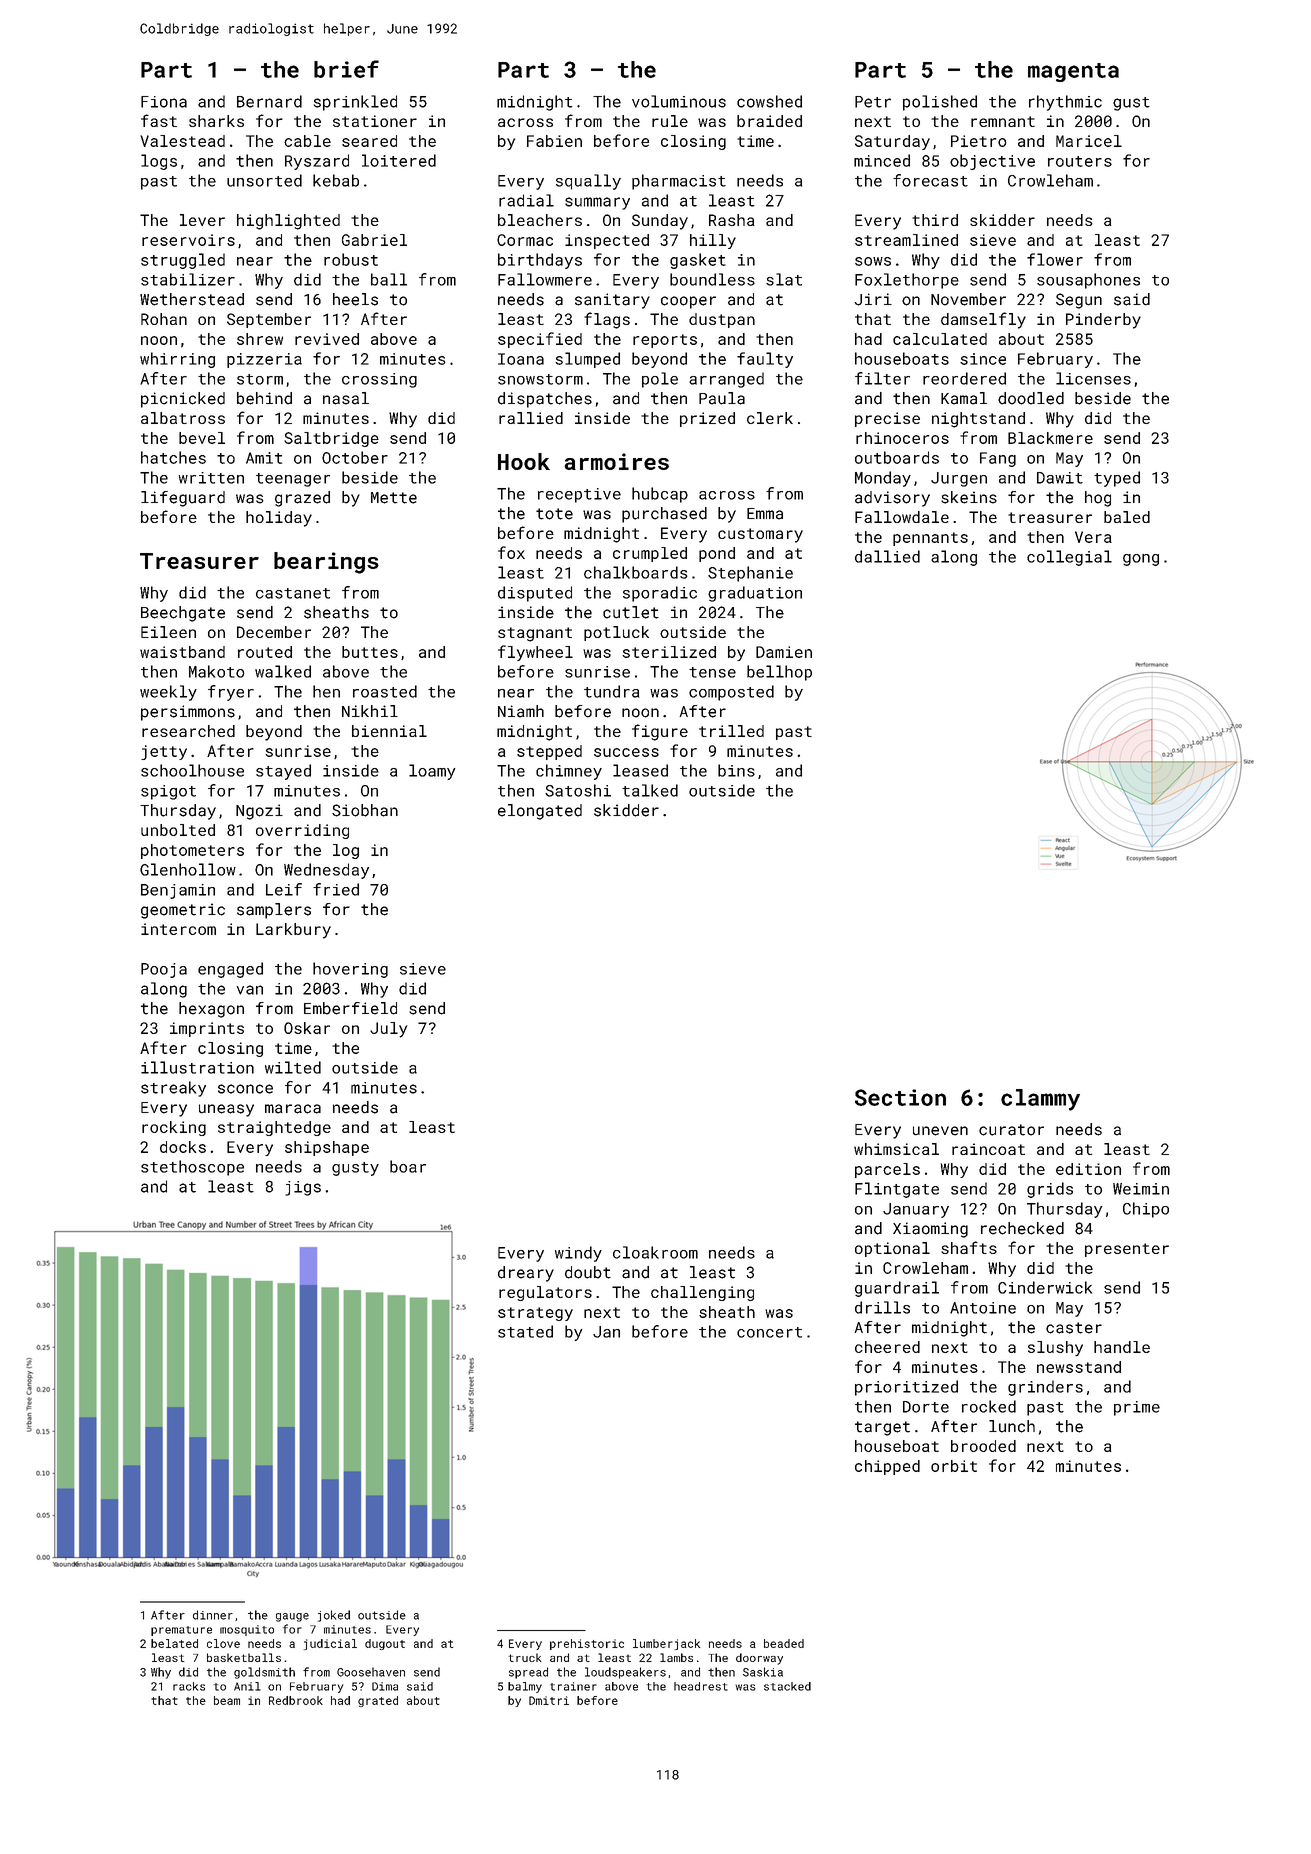 Image resolution: width=1311 pixels, height=1854 pixels. Describe the element at coordinates (213, 1615) in the image. I see `dinner` at that location.
